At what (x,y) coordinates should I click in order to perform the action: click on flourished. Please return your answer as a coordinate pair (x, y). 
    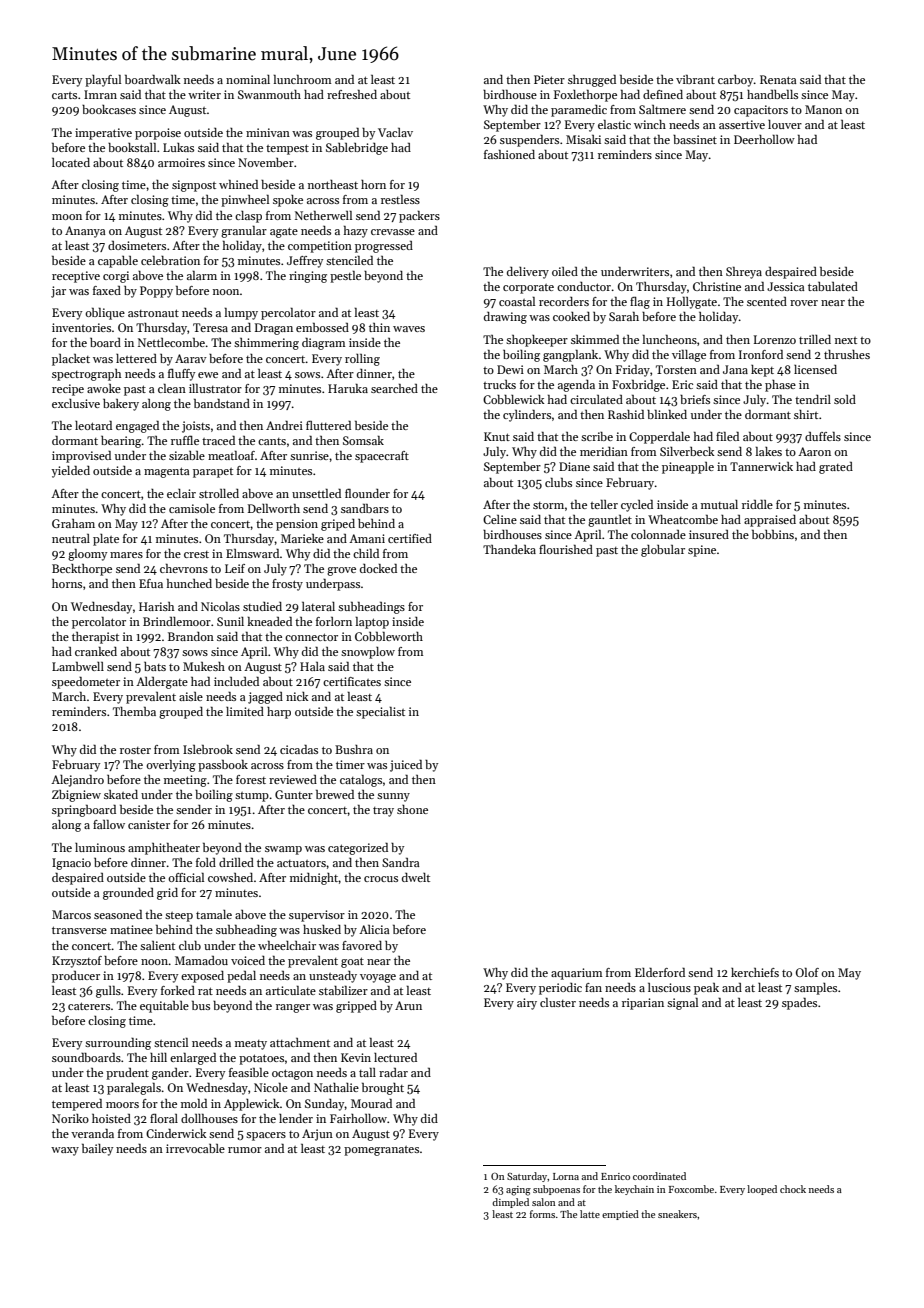
    Looking at the image, I should click on (566, 549).
